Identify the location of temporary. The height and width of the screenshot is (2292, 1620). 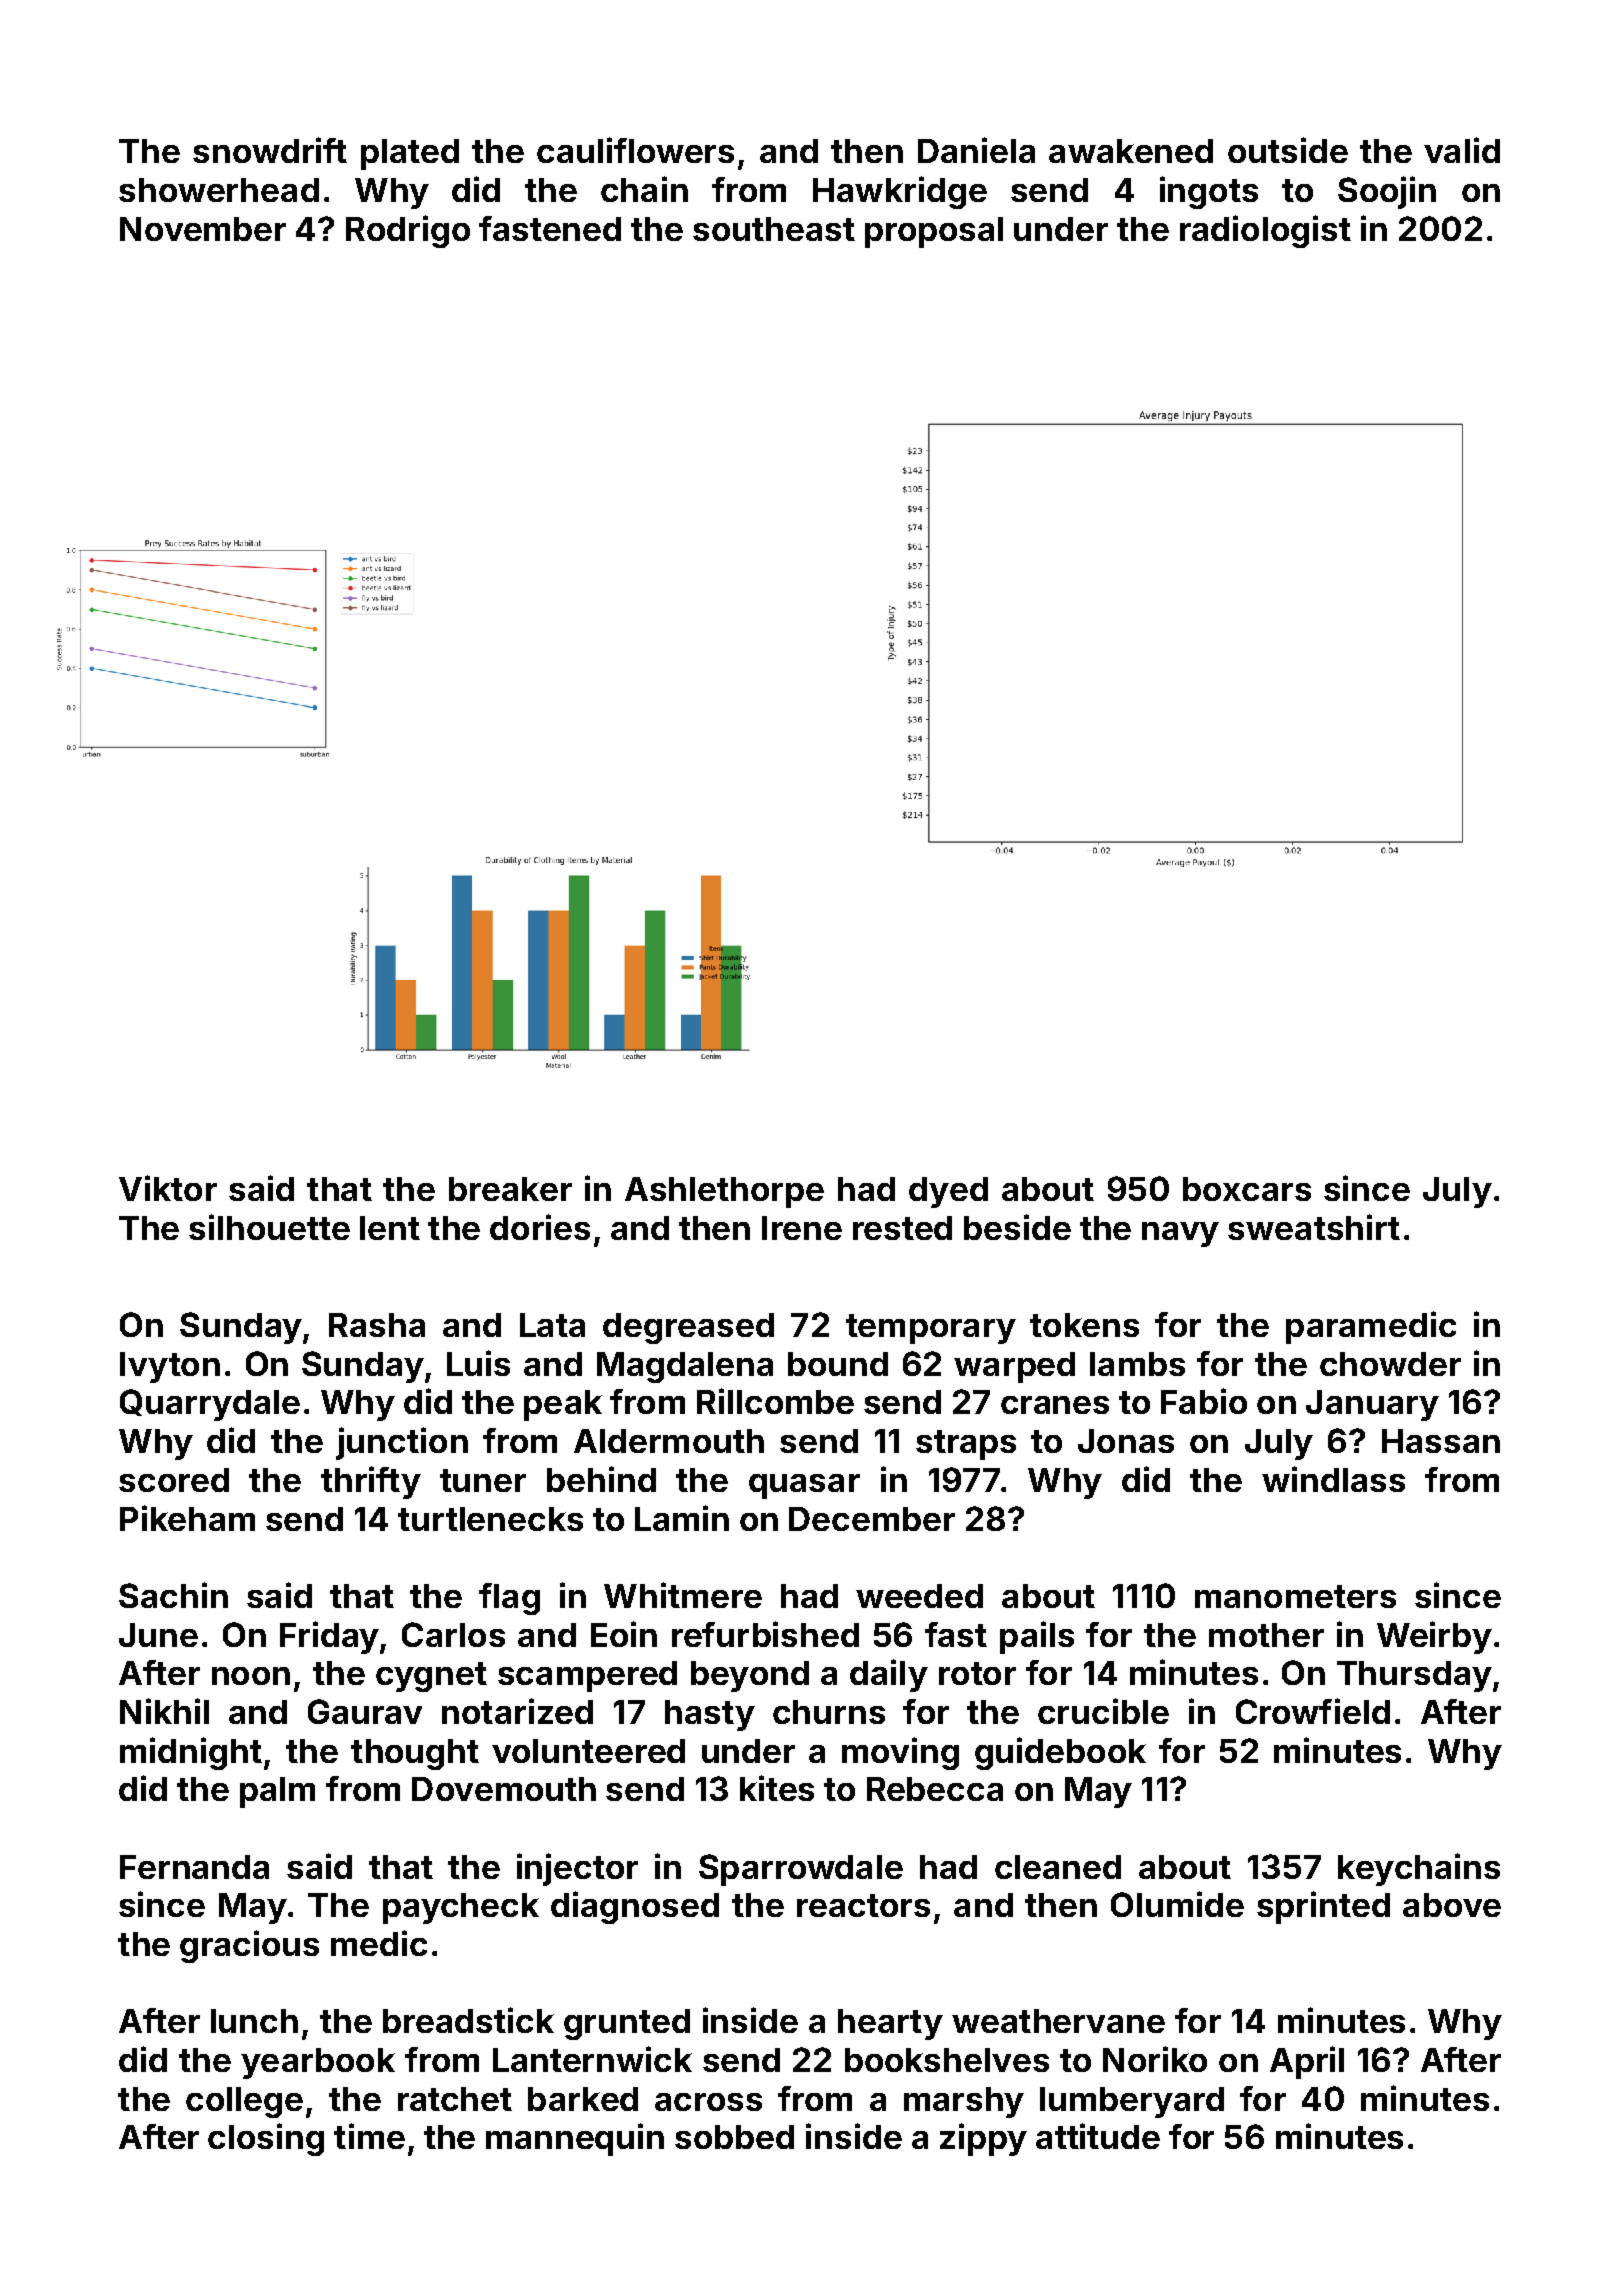
(931, 1329).
